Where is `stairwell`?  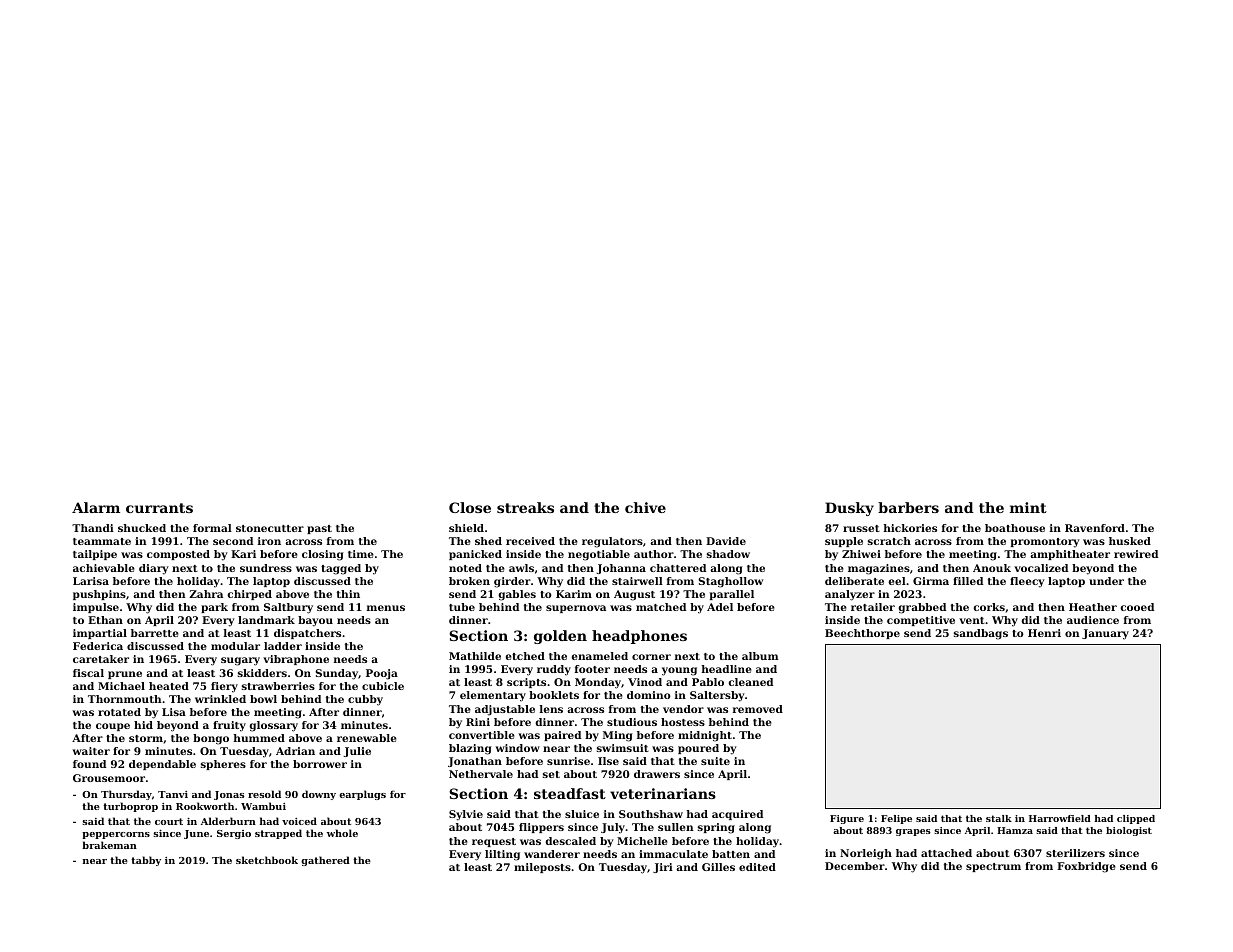 stairwell is located at coordinates (637, 581).
